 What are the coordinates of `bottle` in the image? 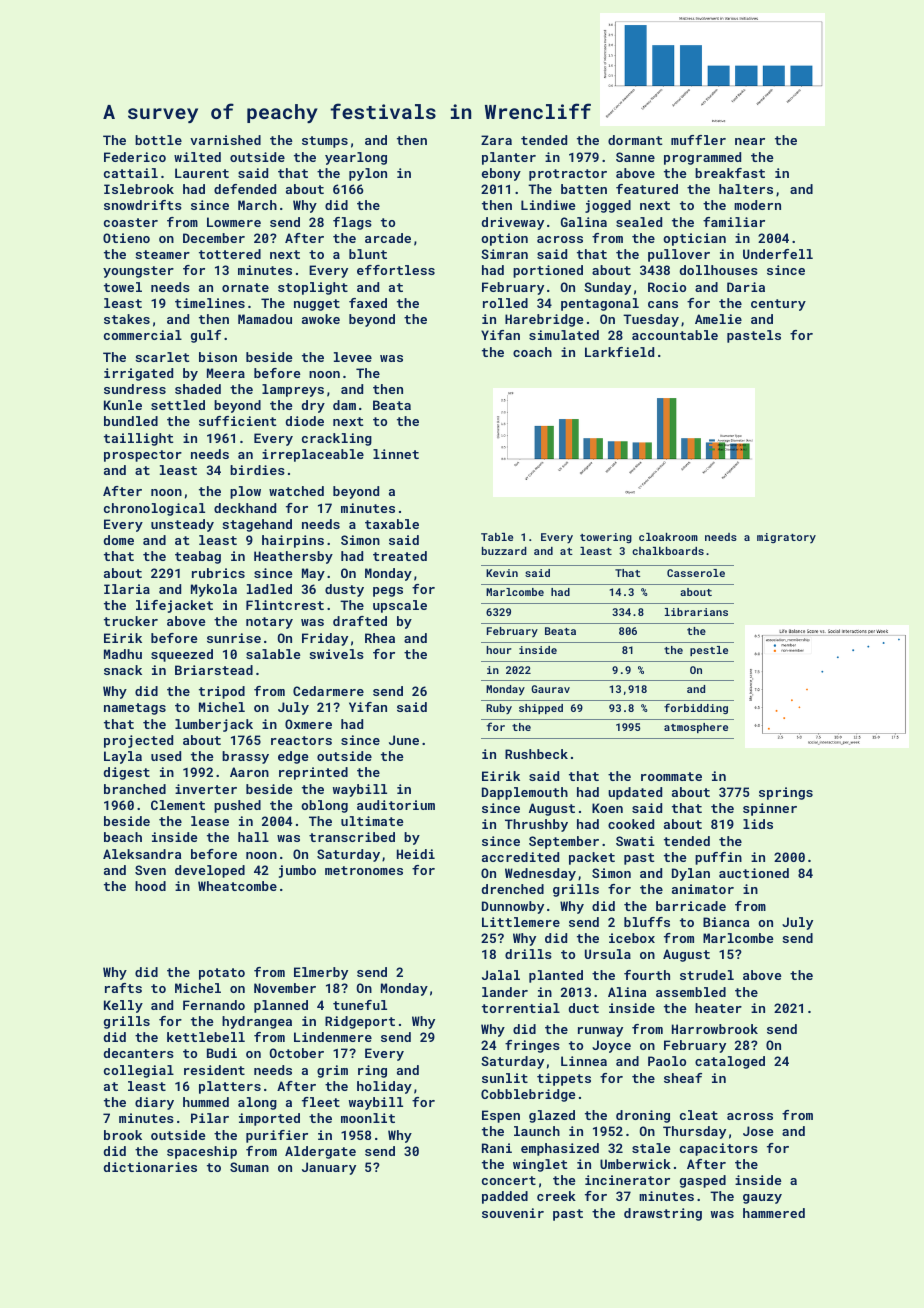 It's located at (158, 140).
